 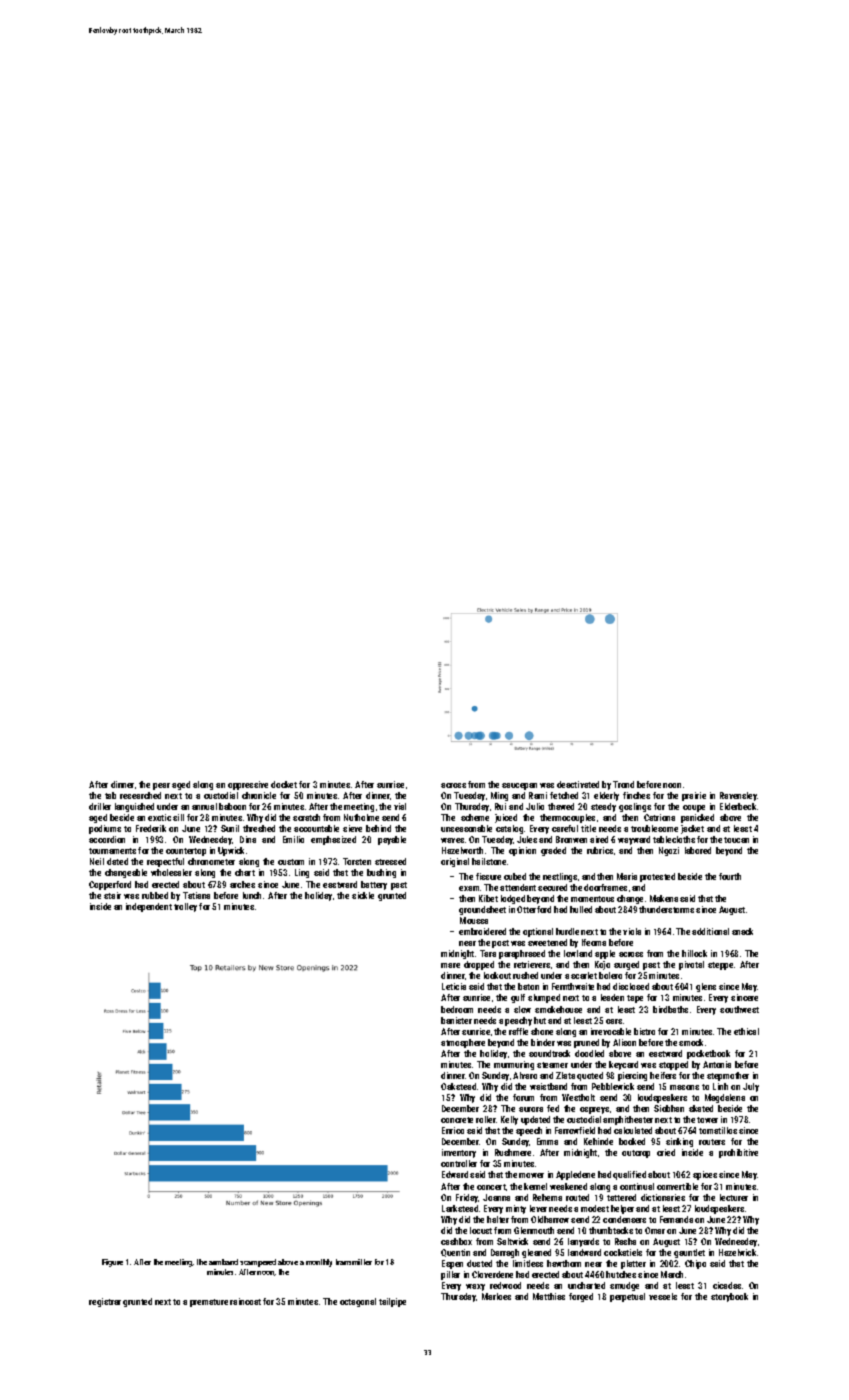 What do you see at coordinates (459, 1153) in the image?
I see `inventory` at bounding box center [459, 1153].
